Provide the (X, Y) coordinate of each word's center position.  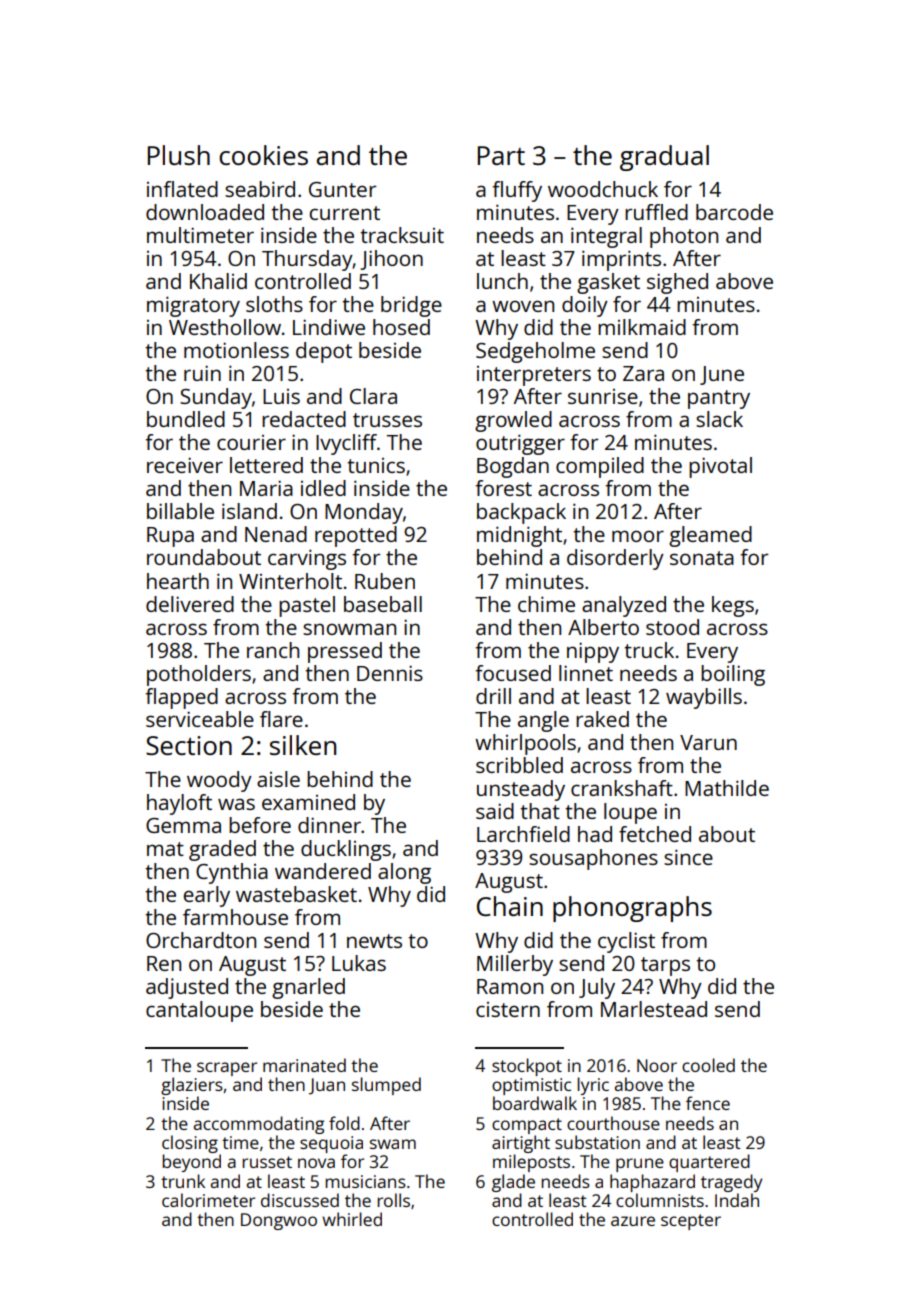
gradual (664, 158)
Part (501, 155)
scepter (691, 1222)
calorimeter (208, 1200)
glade (513, 1183)
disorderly (615, 559)
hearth (178, 581)
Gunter (342, 189)
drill (493, 696)
